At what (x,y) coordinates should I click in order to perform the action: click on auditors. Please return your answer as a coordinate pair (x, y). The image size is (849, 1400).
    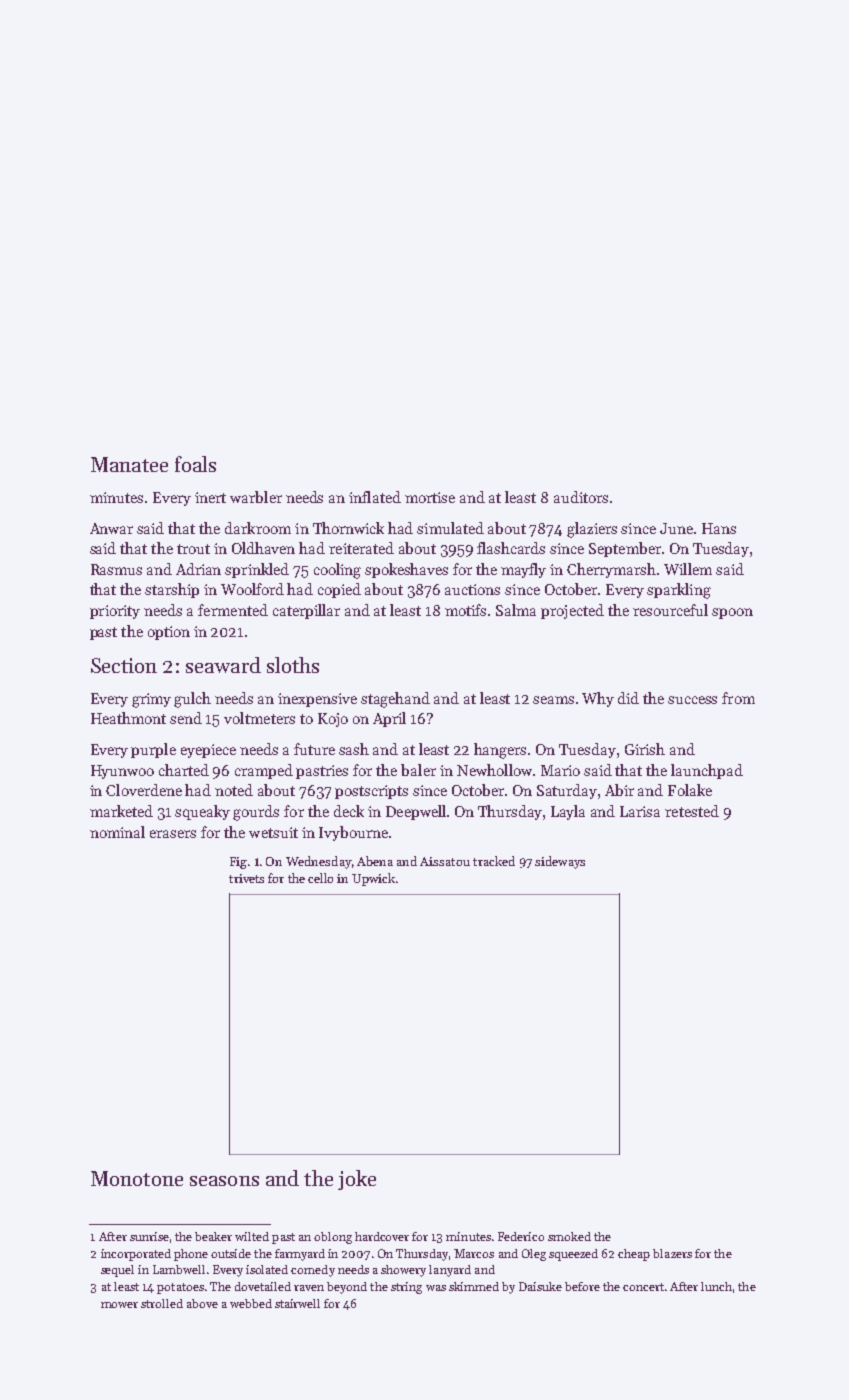
    Looking at the image, I should click on (581, 497).
